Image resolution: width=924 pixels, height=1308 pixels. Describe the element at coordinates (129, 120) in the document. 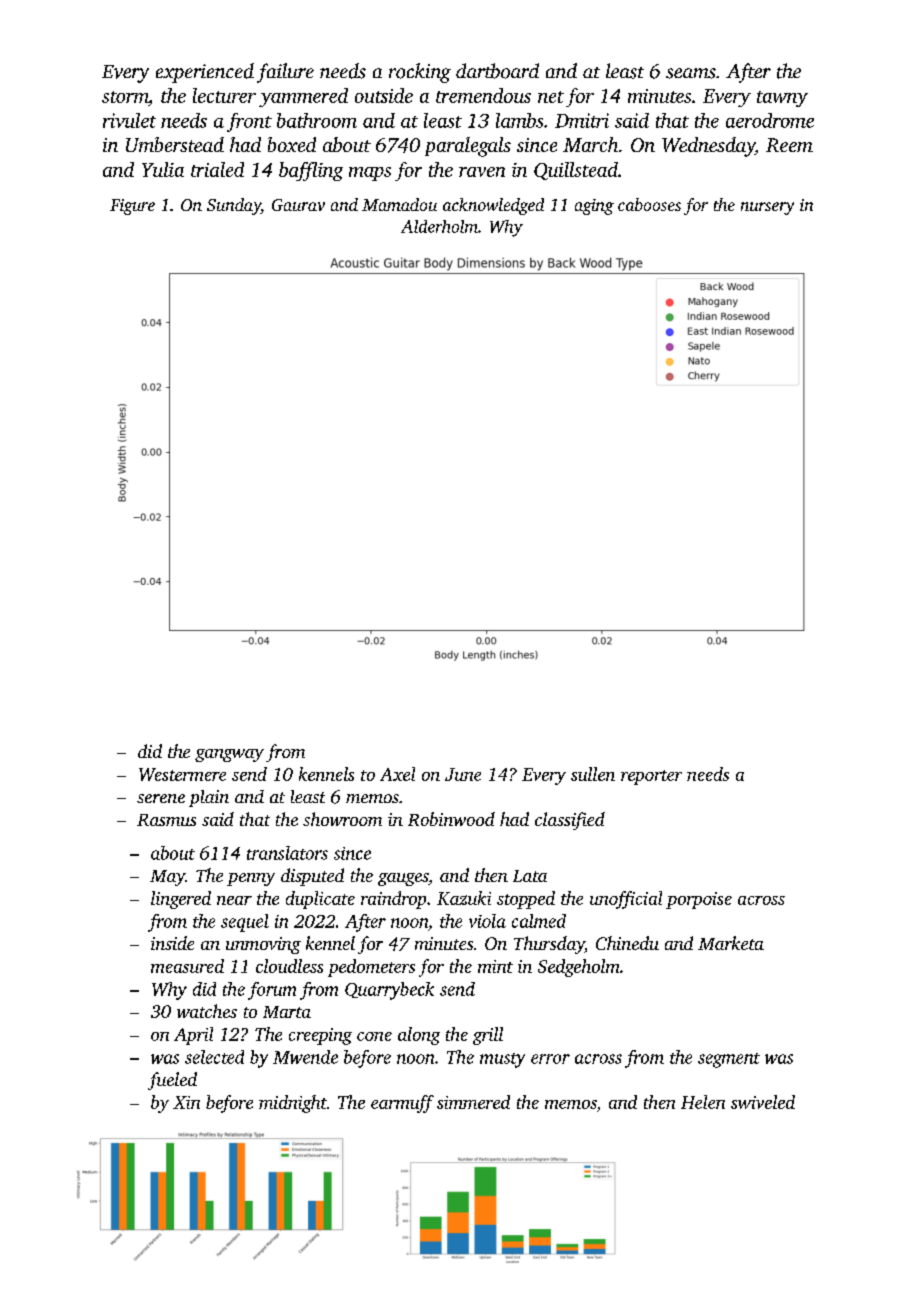

I see `rivulet` at that location.
